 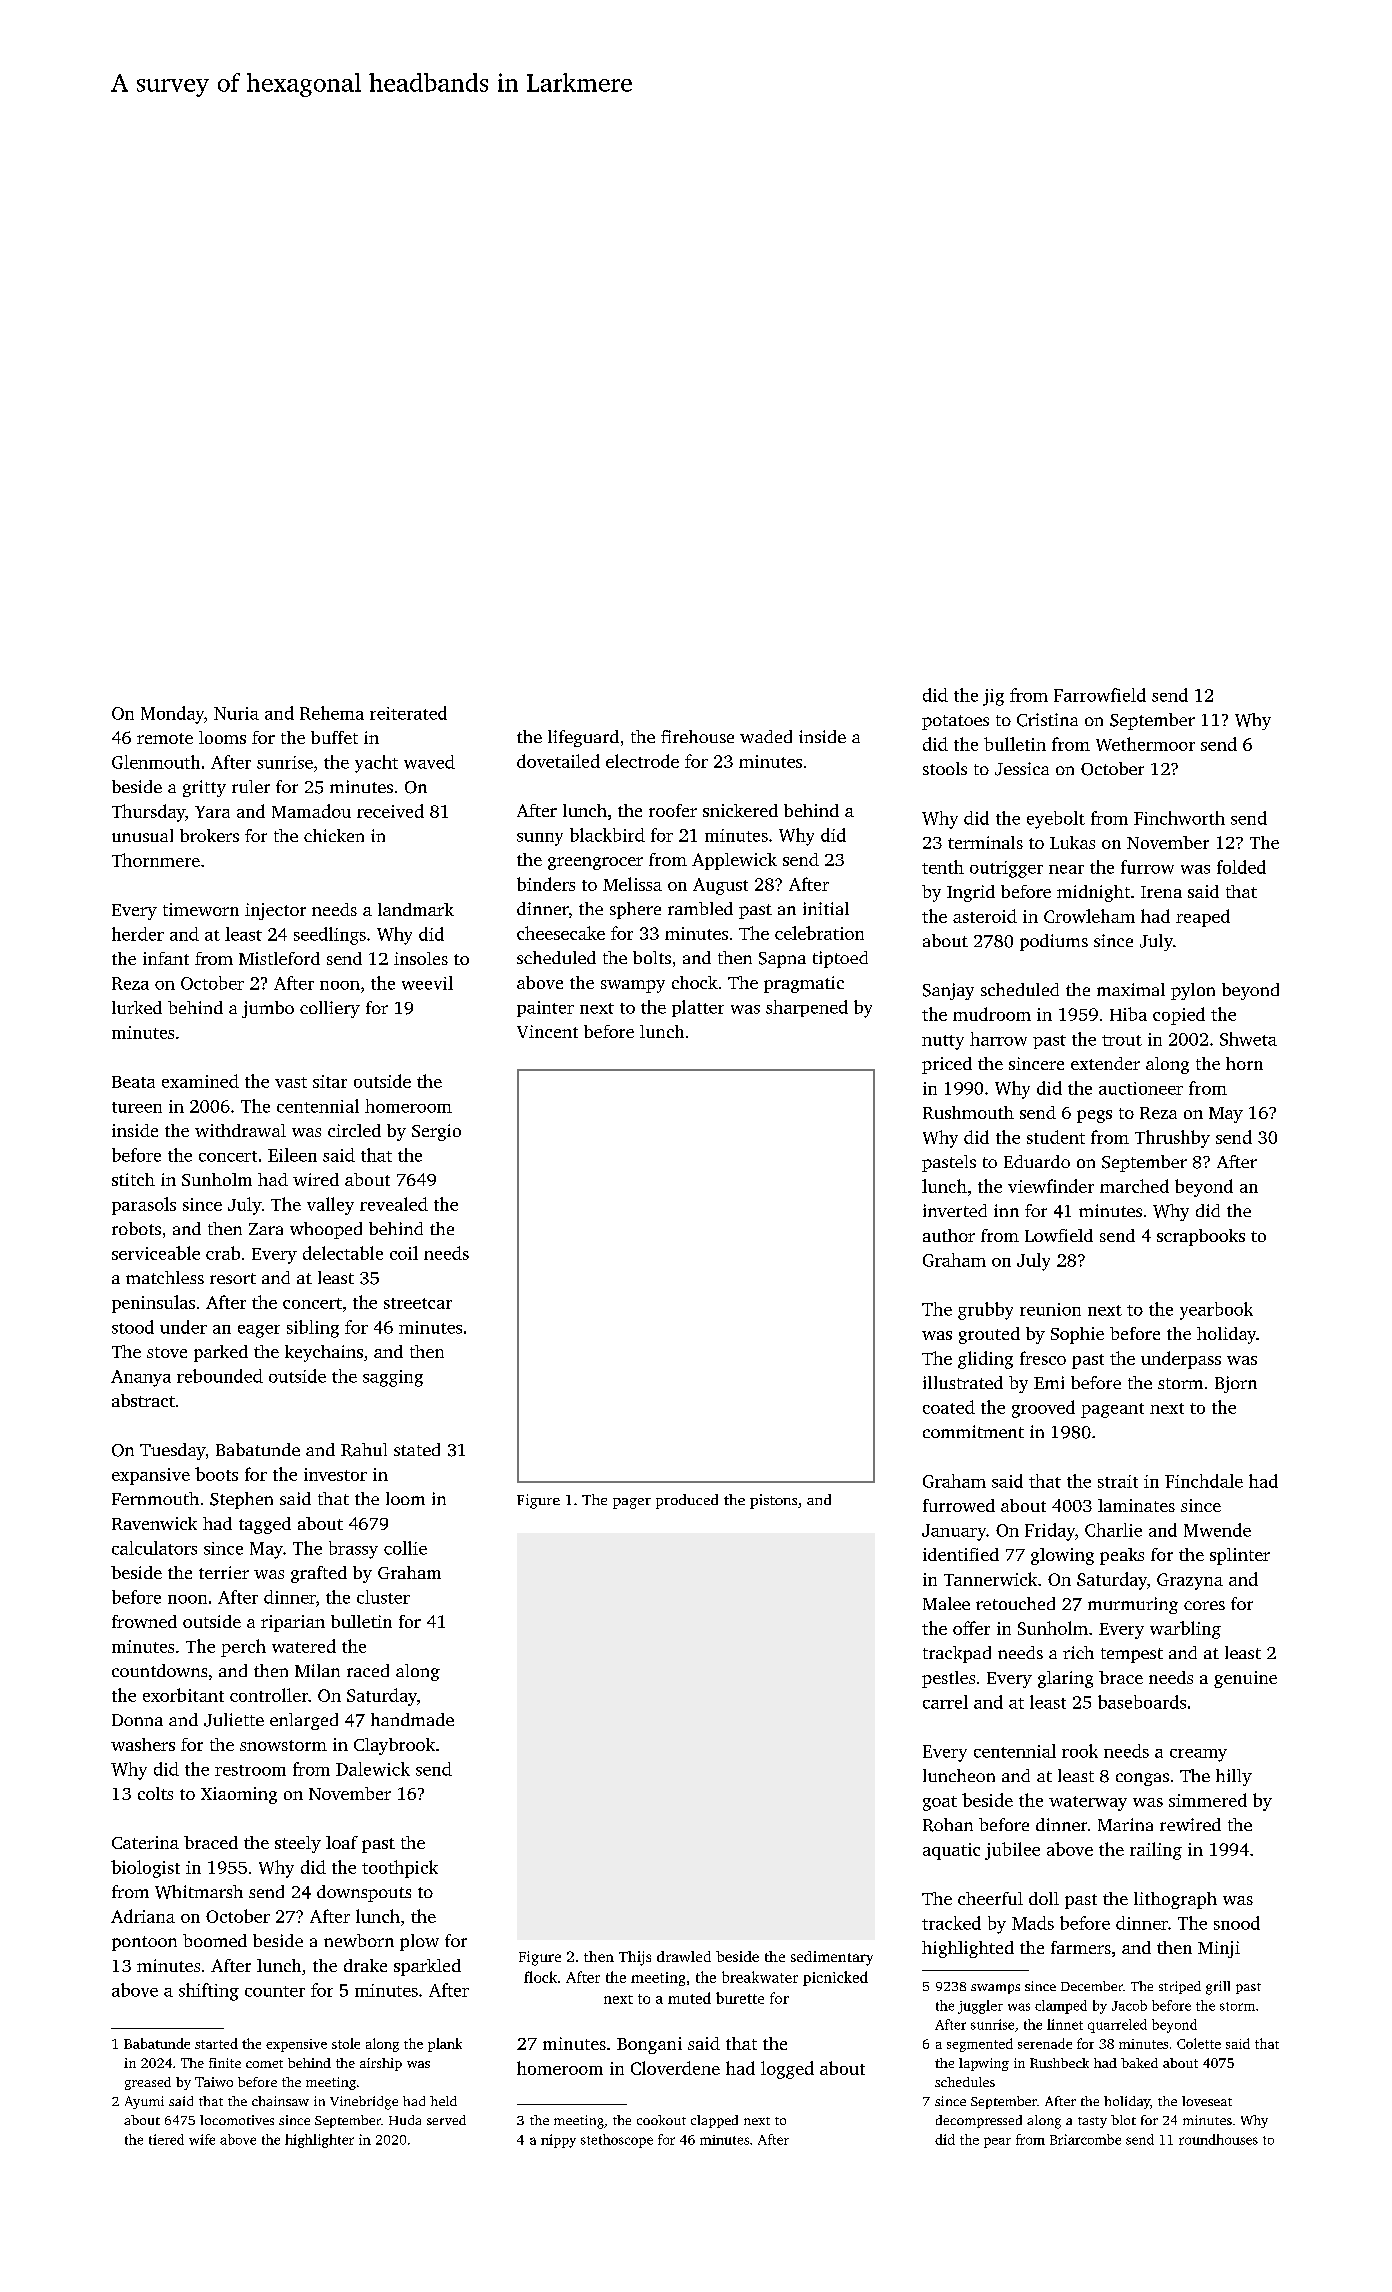 What do you see at coordinates (335, 1474) in the image?
I see `investor` at bounding box center [335, 1474].
